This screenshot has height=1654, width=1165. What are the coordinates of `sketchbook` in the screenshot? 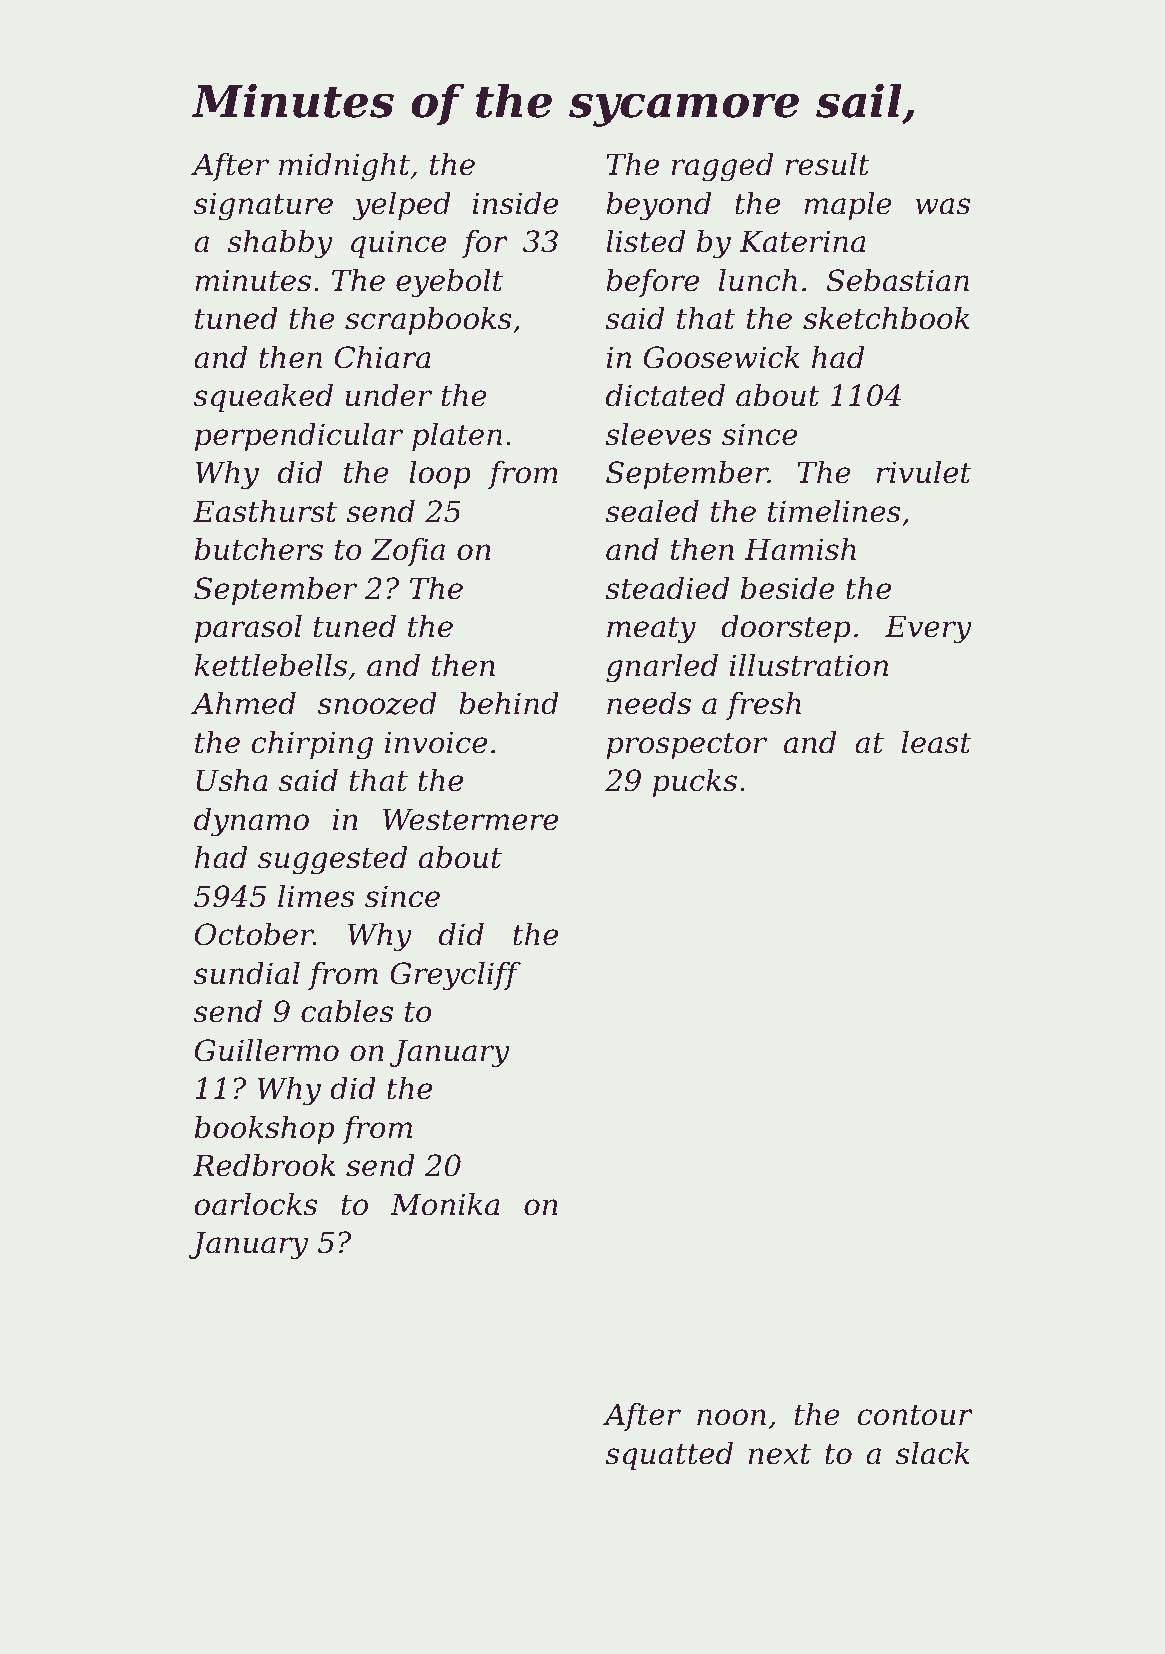 It's located at (886, 318).
